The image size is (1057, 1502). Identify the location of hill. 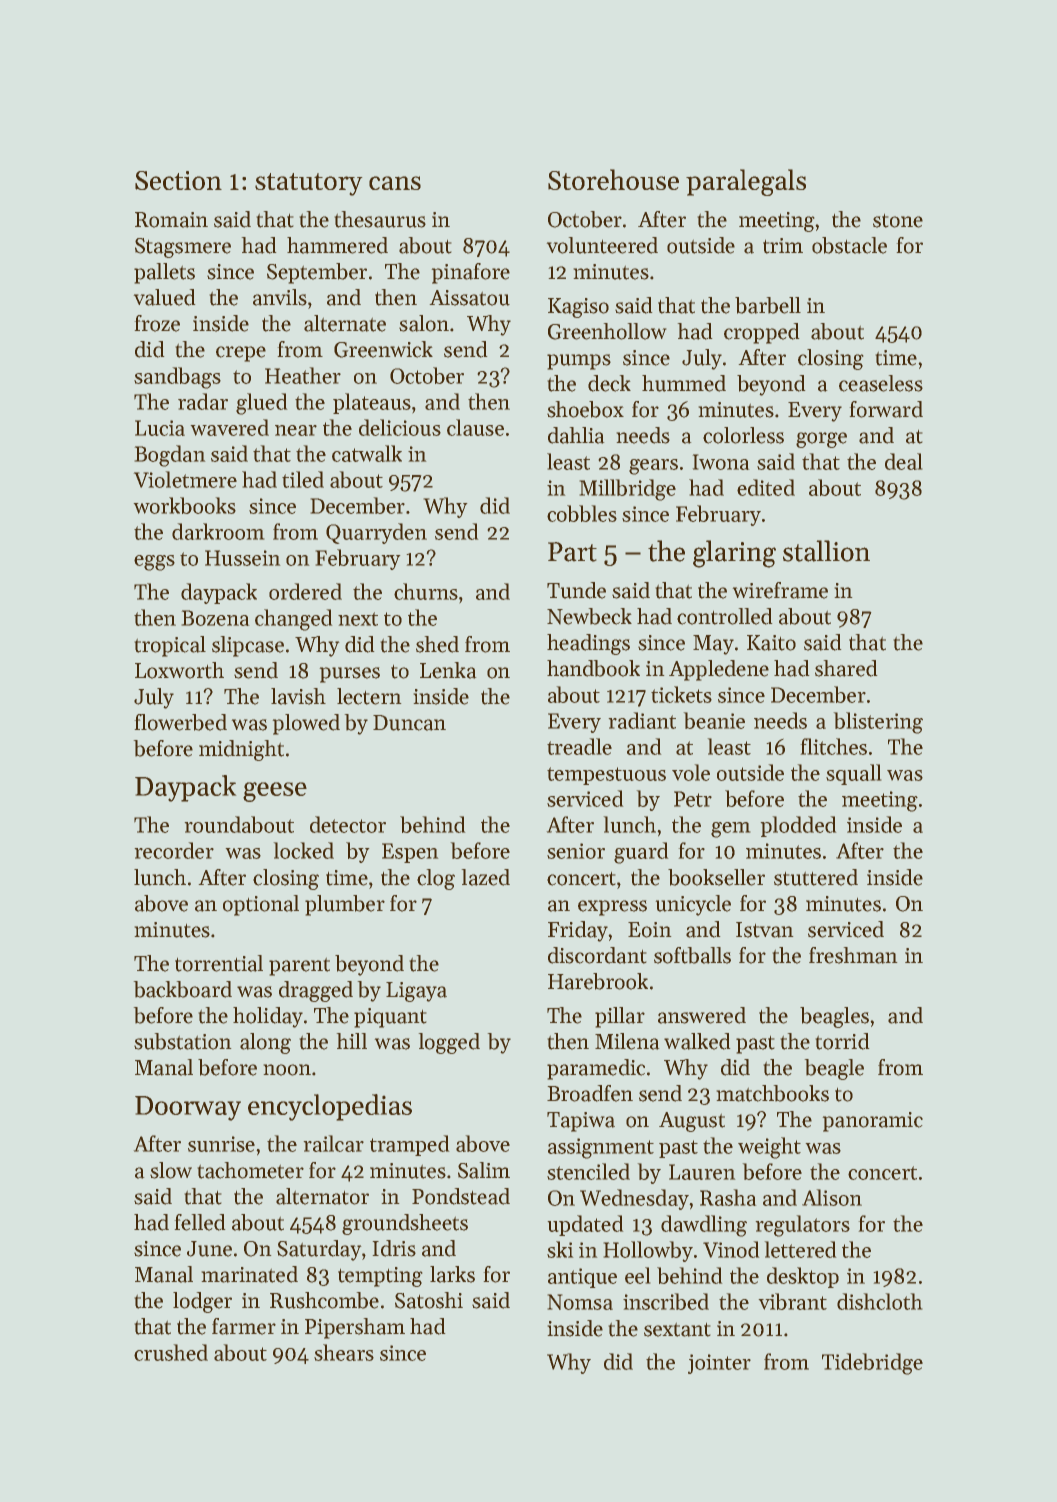
(351, 1041).
